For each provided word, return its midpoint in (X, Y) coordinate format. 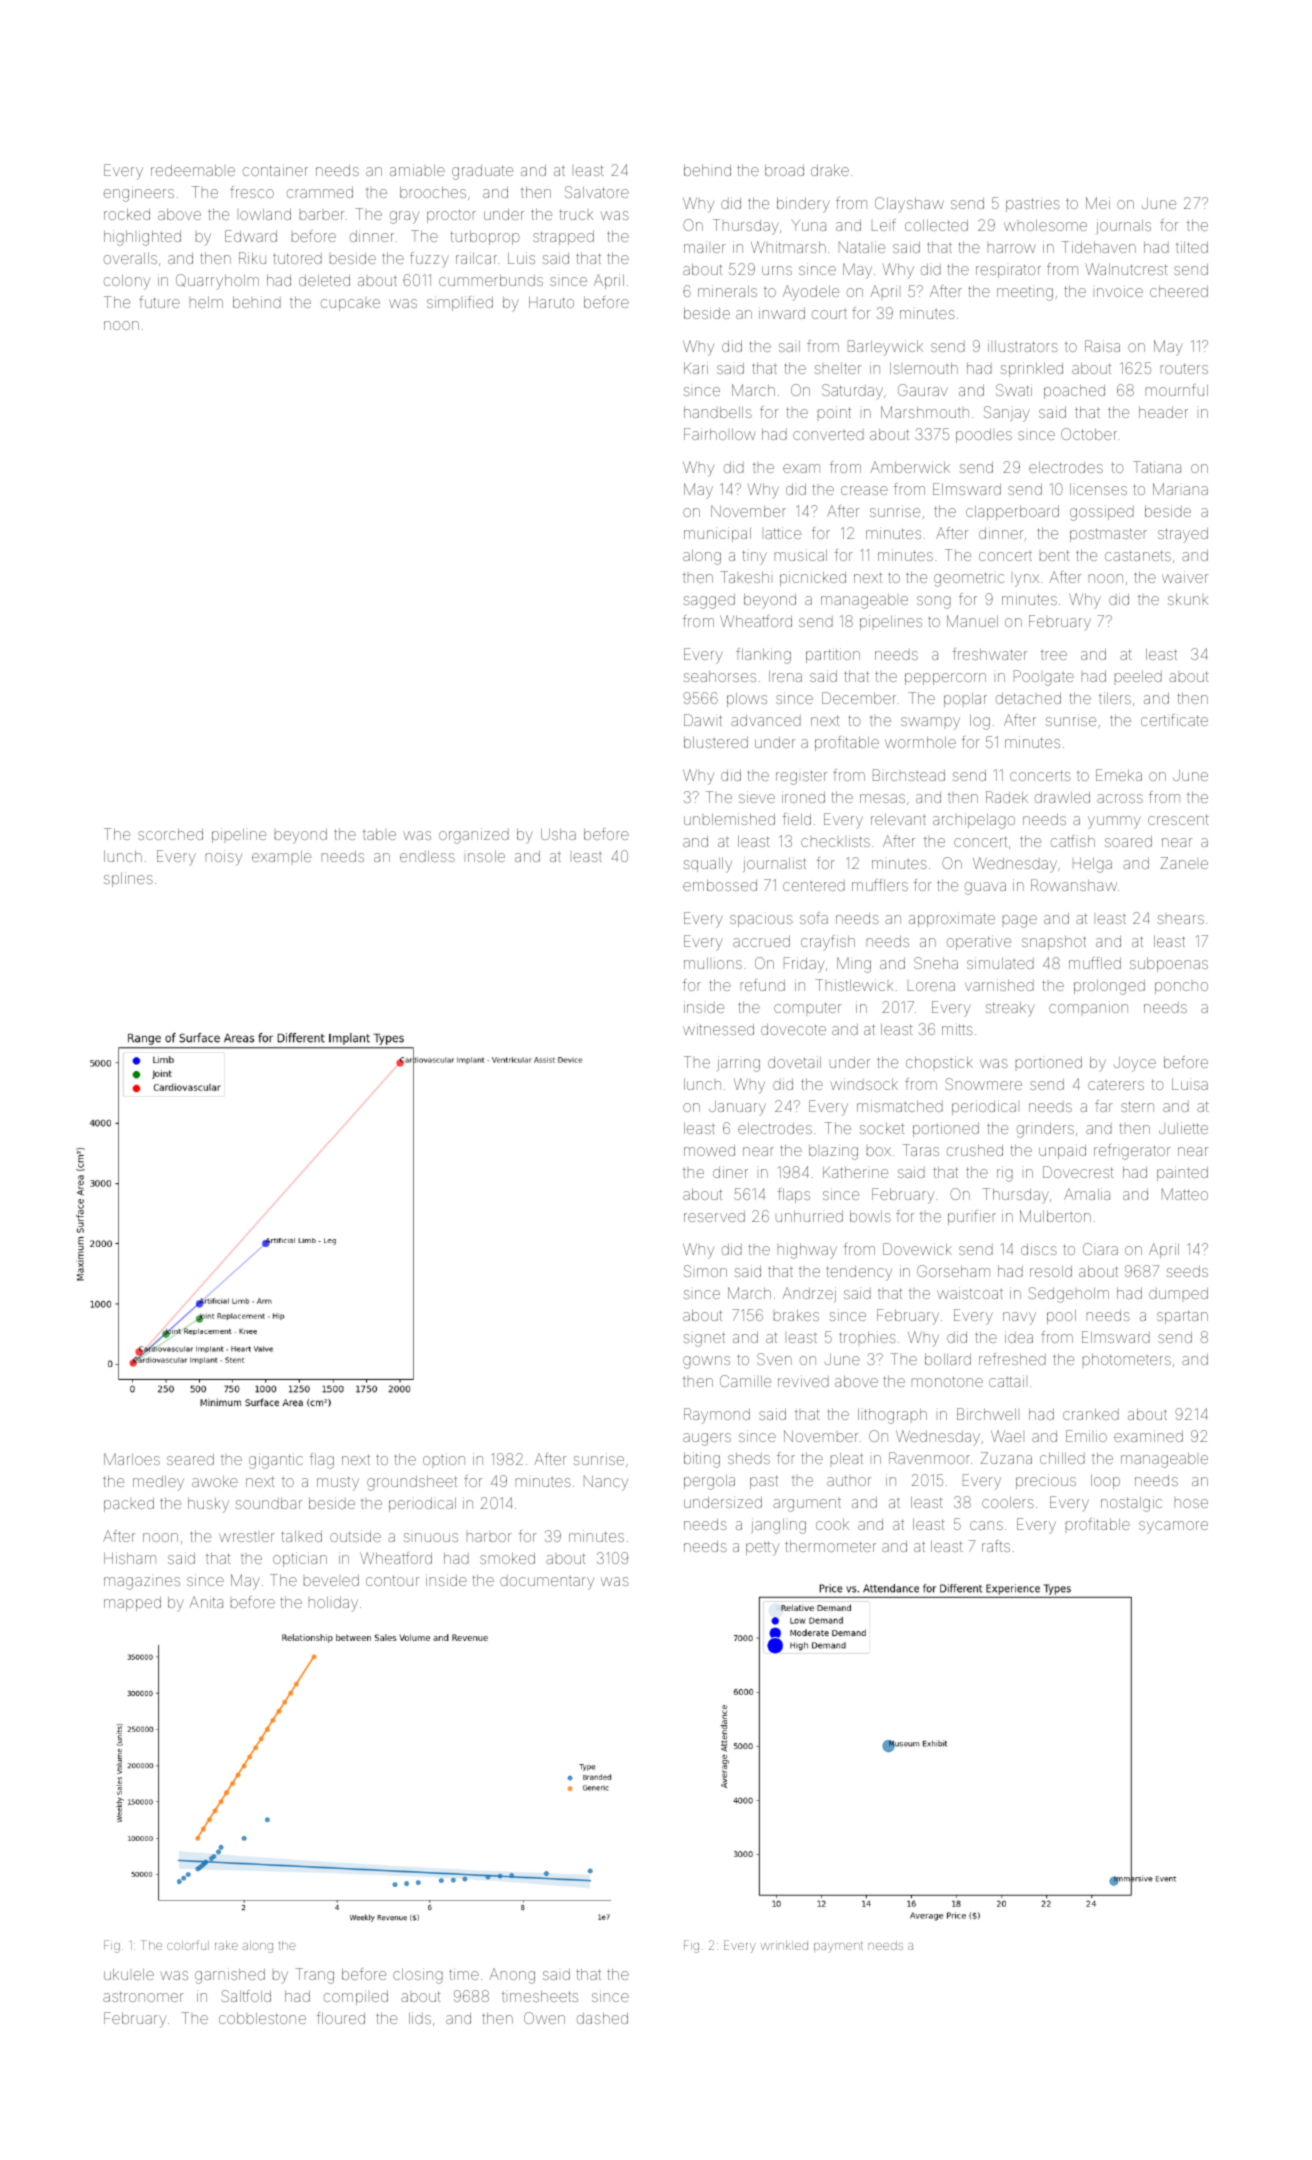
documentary (547, 1582)
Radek (1007, 797)
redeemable (193, 170)
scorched (170, 834)
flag (322, 1461)
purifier (972, 1217)
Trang (314, 1976)
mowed (709, 1150)
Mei (1098, 203)
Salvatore (597, 192)
